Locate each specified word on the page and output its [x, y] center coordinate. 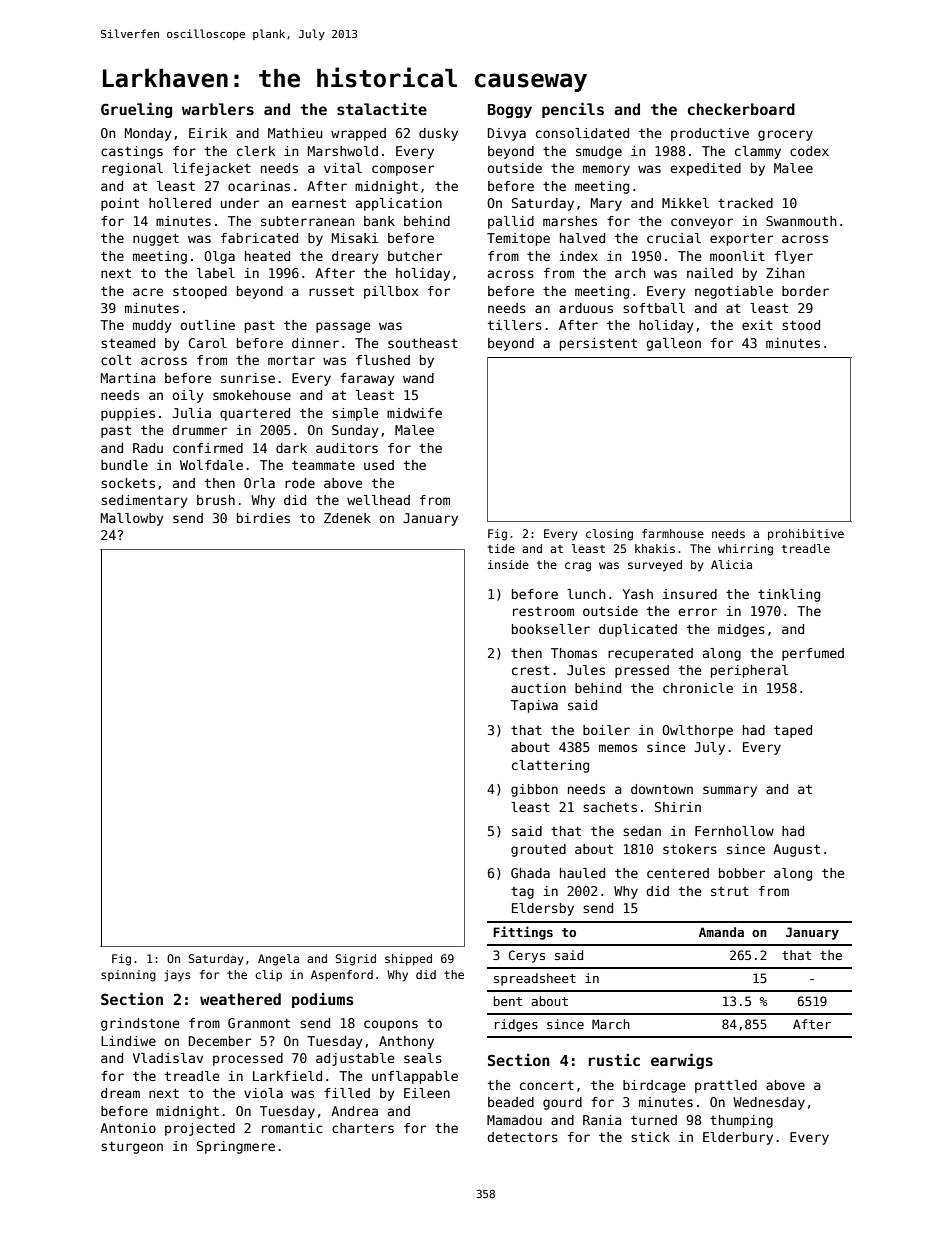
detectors [522, 1137]
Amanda [721, 932]
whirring [745, 550]
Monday [148, 134]
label [216, 273]
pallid [511, 222]
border [805, 291]
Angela [278, 960]
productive [710, 134]
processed [248, 1059]
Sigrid [355, 960]
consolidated [582, 133]
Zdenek [347, 518]
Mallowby [132, 519]
